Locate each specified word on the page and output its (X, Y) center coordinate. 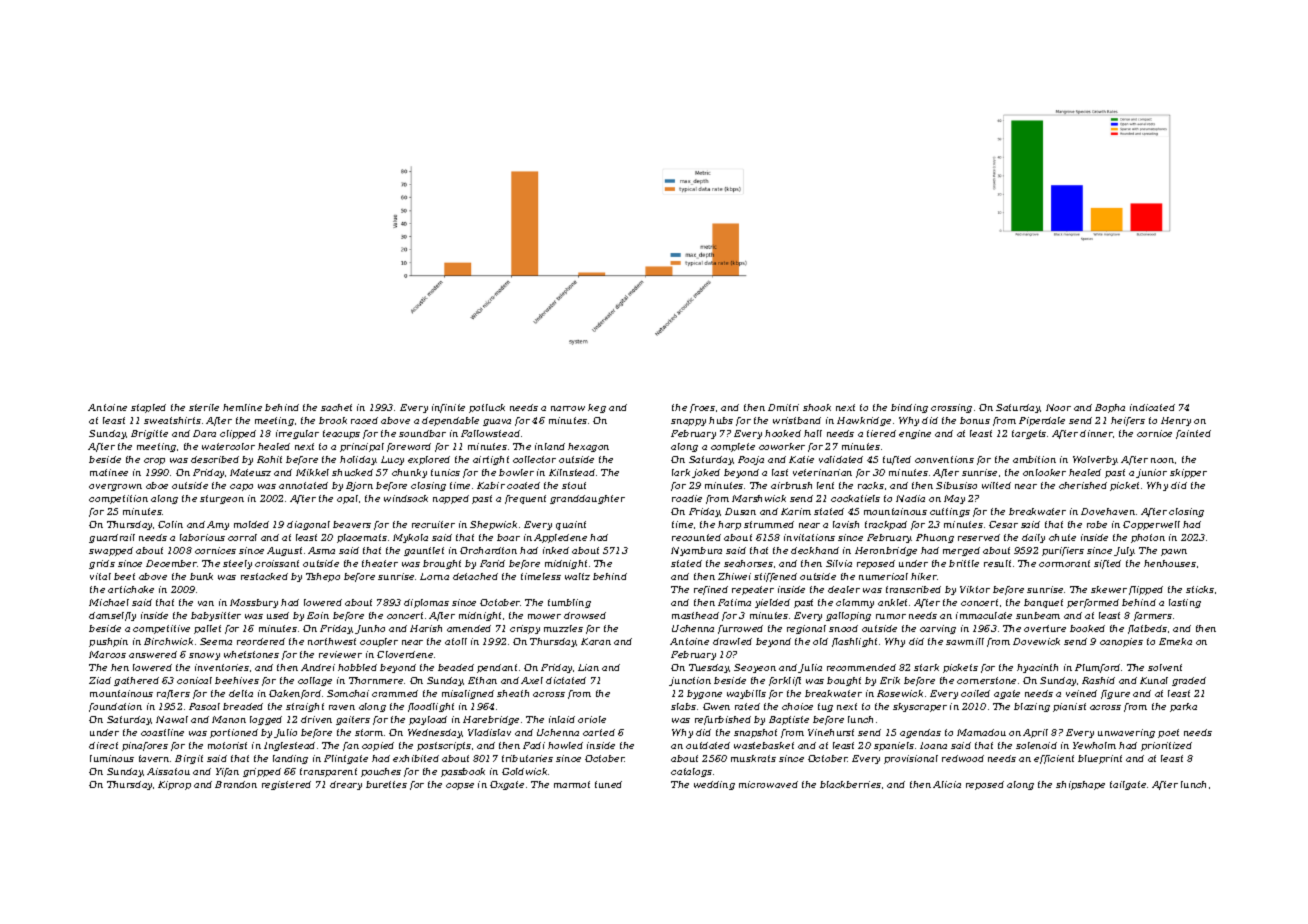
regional (806, 629)
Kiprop (174, 785)
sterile (204, 407)
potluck (487, 408)
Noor (1058, 407)
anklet (892, 602)
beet (124, 576)
